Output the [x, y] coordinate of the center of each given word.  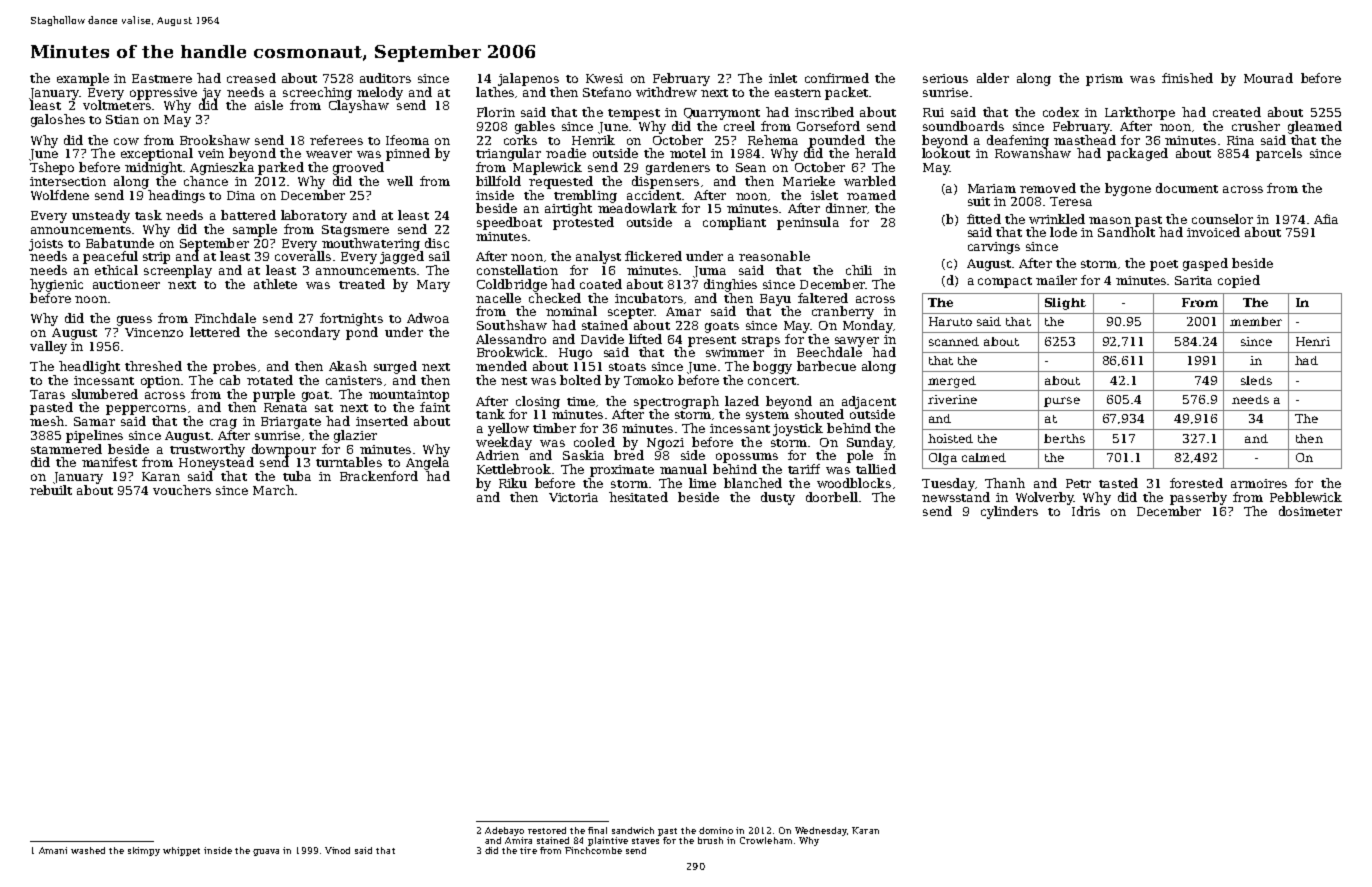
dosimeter [1310, 511]
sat [324, 408]
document [1187, 188]
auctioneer [126, 284]
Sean [751, 167]
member [1256, 321]
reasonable [774, 256]
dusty [778, 498]
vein [211, 153]
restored [547, 830]
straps [761, 341]
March [273, 490]
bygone [1128, 189]
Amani [53, 850]
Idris [1086, 511]
